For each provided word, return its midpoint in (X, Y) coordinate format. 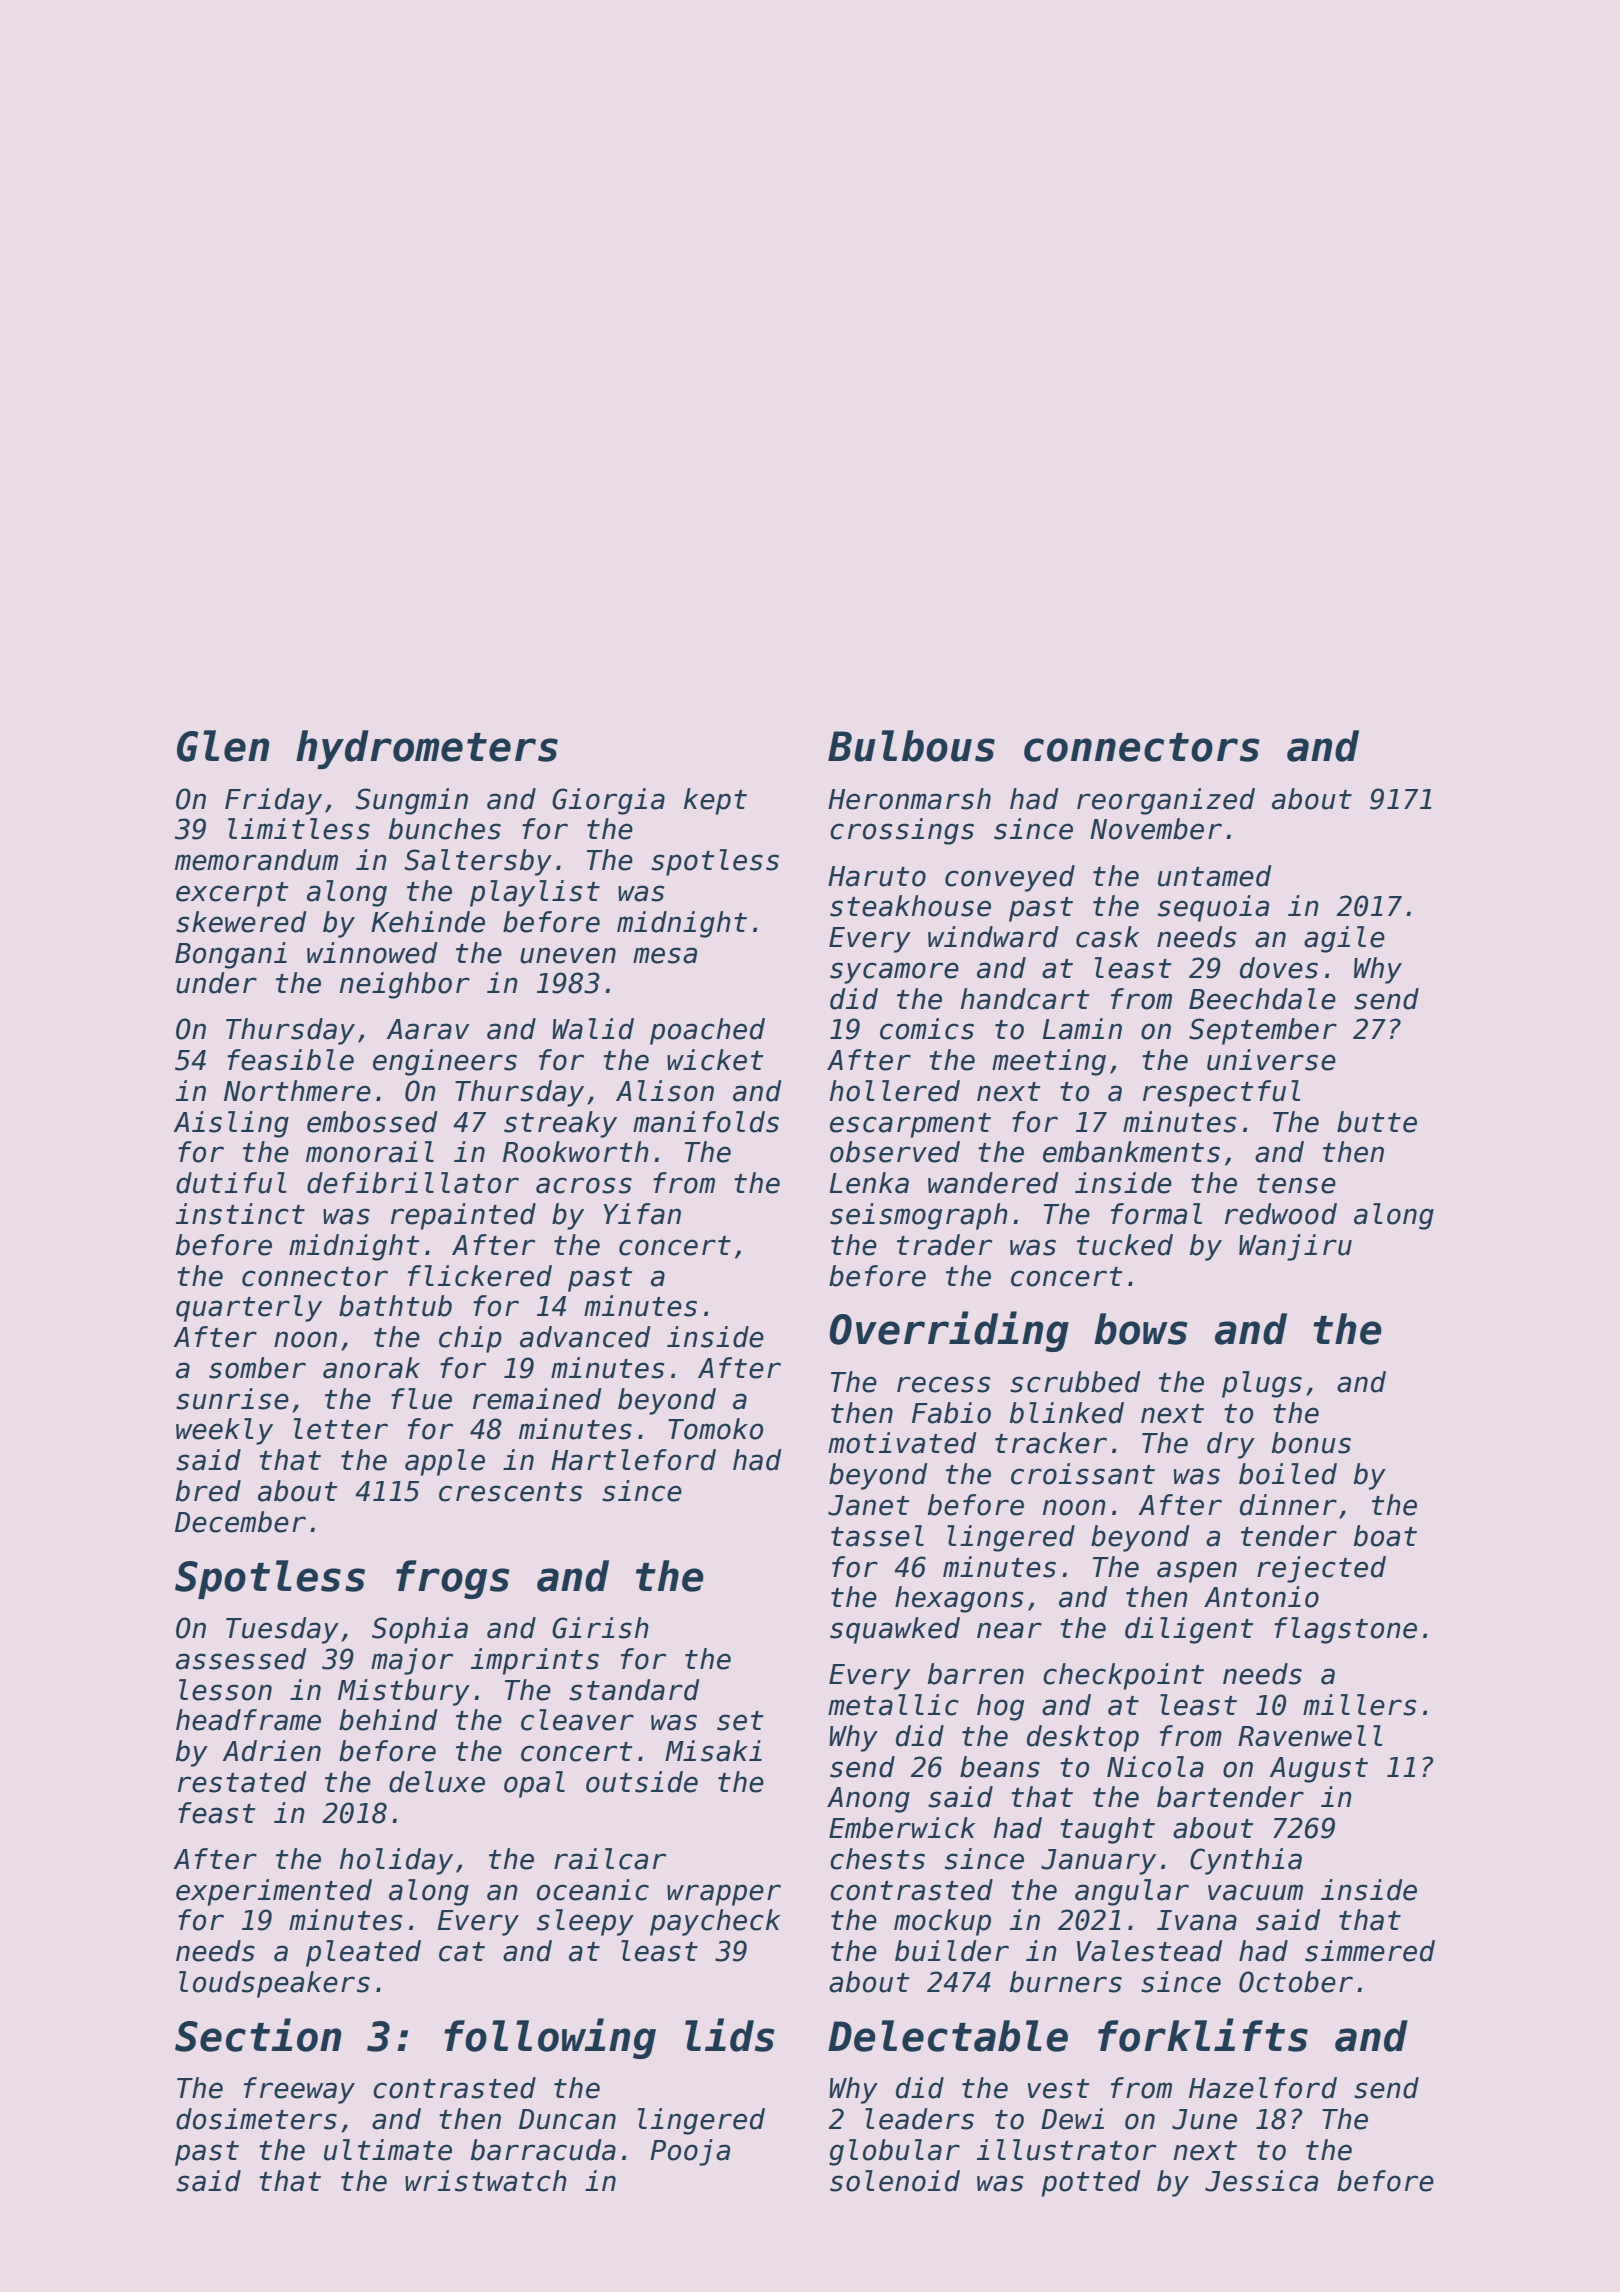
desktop (1083, 1738)
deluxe (437, 1782)
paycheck (715, 1922)
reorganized (1166, 801)
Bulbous (911, 746)
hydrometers (427, 749)
